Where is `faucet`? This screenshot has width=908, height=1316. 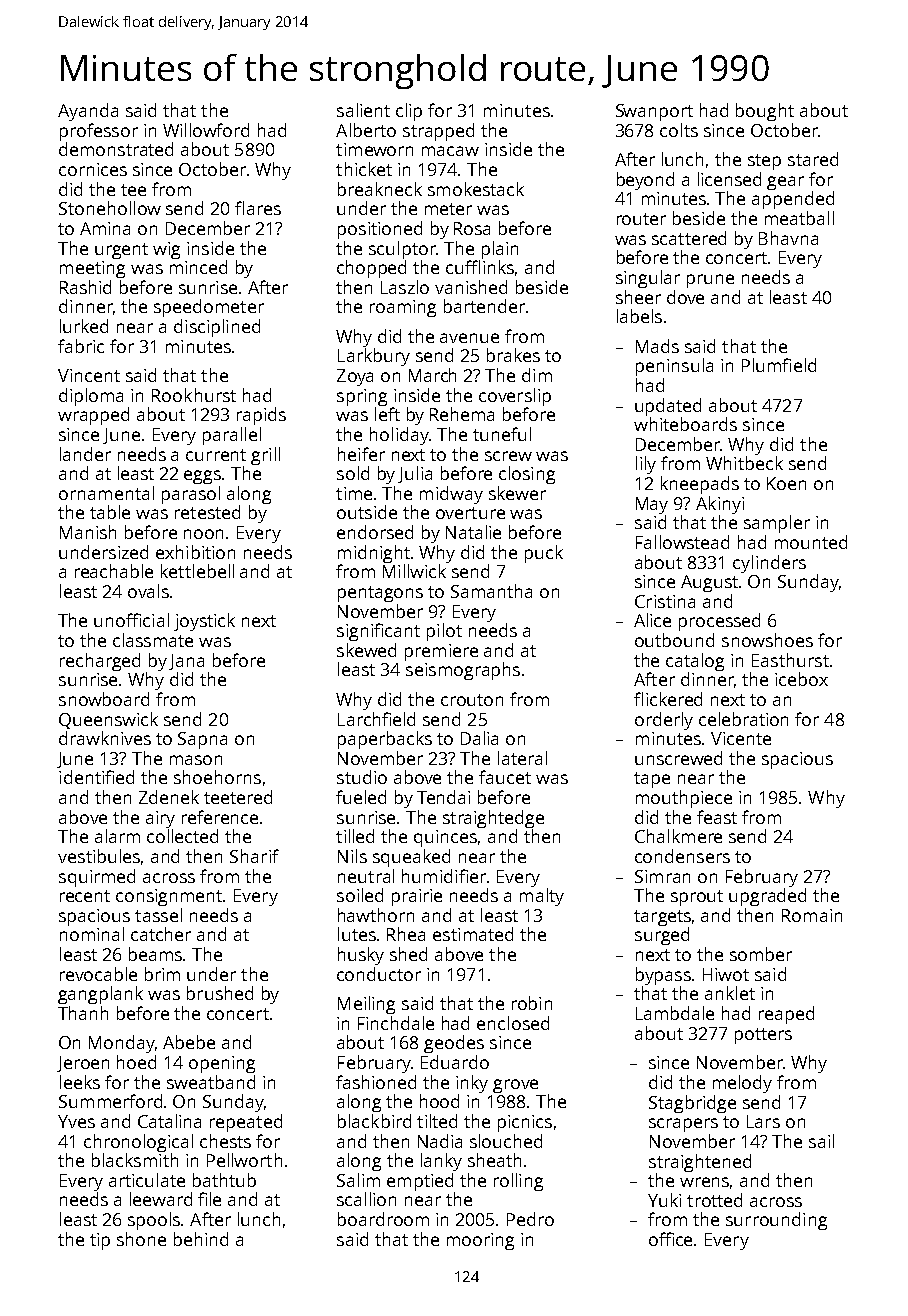
faucet is located at coordinates (505, 777).
